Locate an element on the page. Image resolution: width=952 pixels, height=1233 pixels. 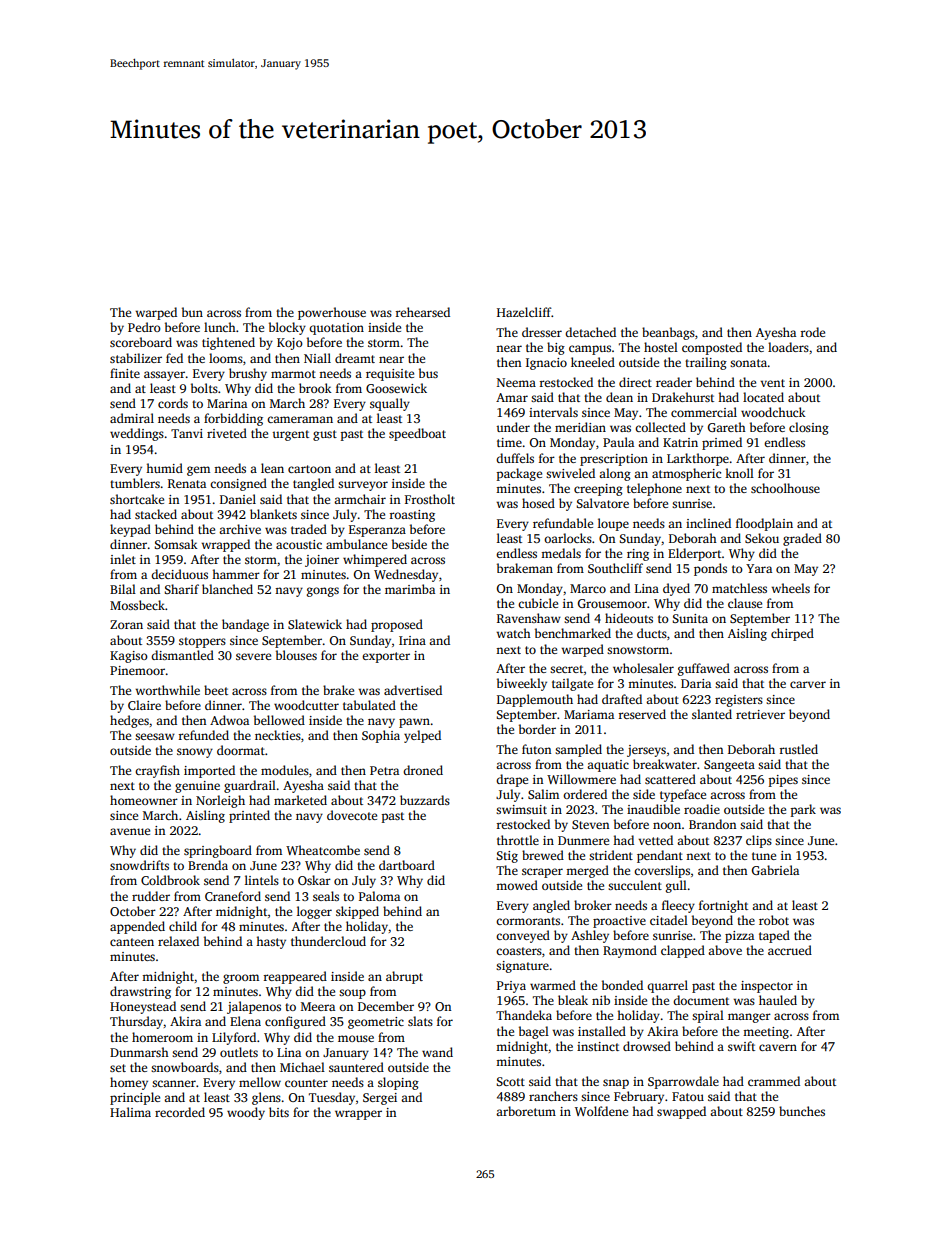
ordered is located at coordinates (585, 794).
